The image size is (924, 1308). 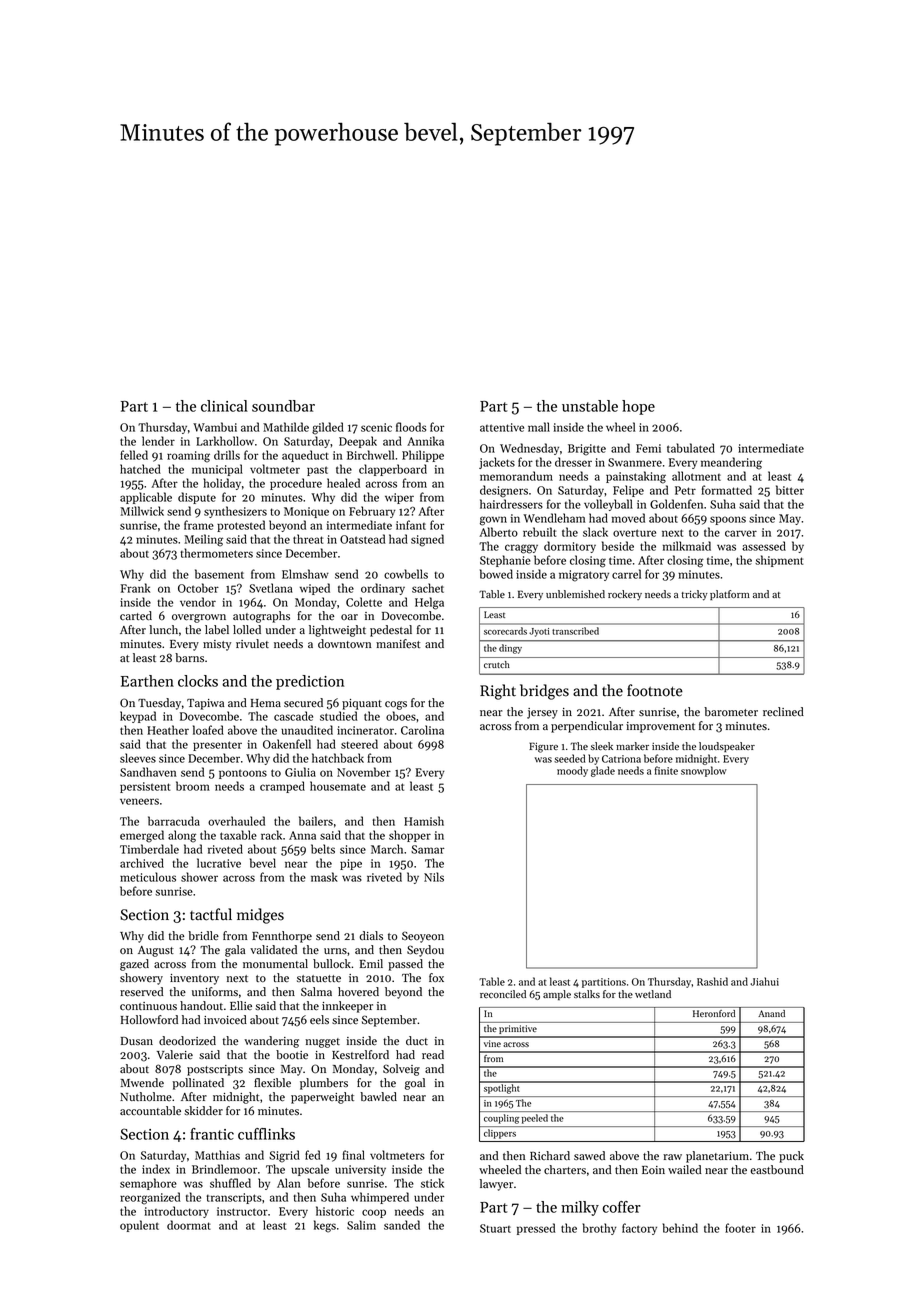 What do you see at coordinates (139, 1226) in the screenshot?
I see `opulent` at bounding box center [139, 1226].
